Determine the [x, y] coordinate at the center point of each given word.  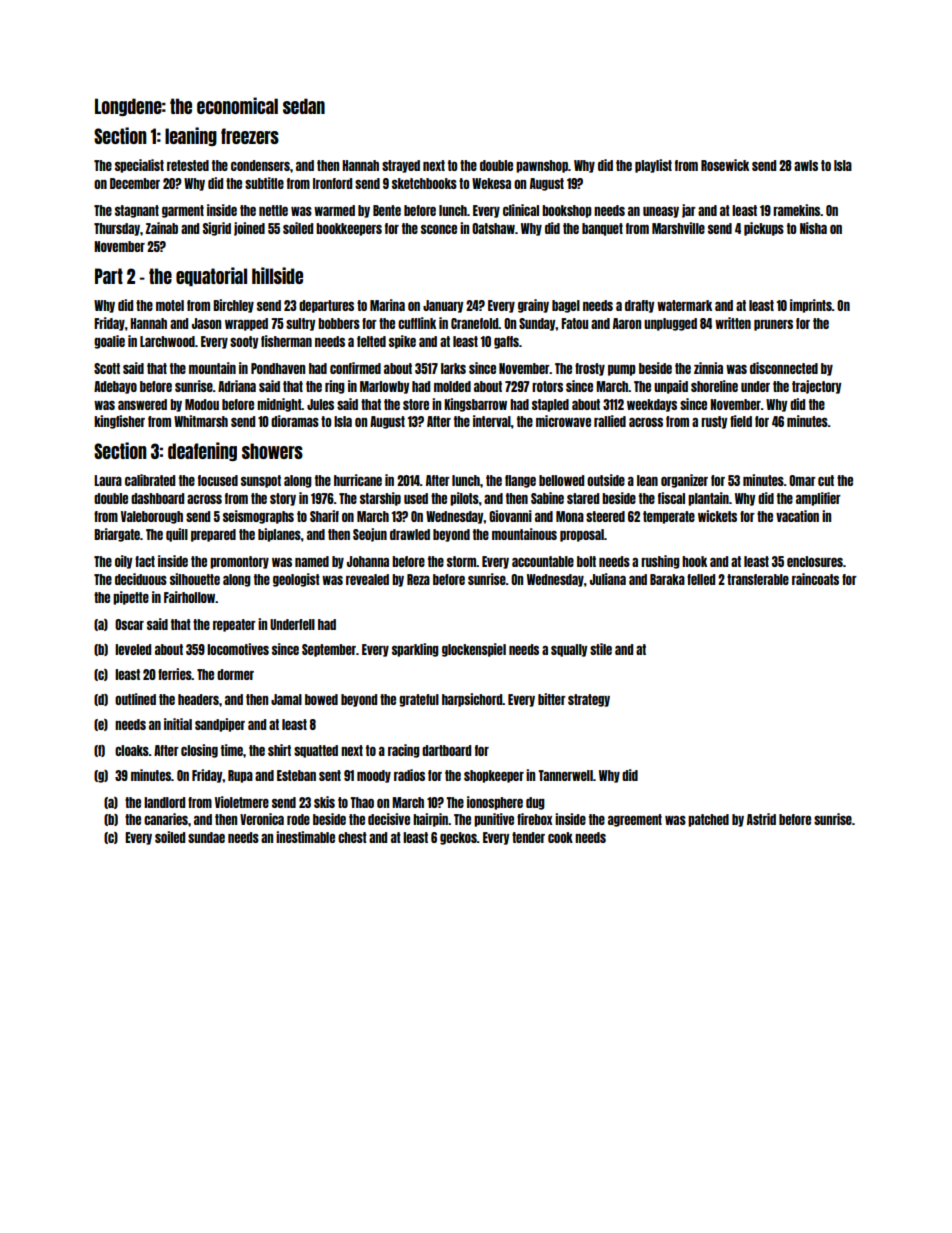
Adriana [237, 386]
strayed [401, 166]
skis [324, 802]
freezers [250, 136]
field [741, 421]
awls [806, 165]
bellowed [561, 480]
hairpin [430, 820]
